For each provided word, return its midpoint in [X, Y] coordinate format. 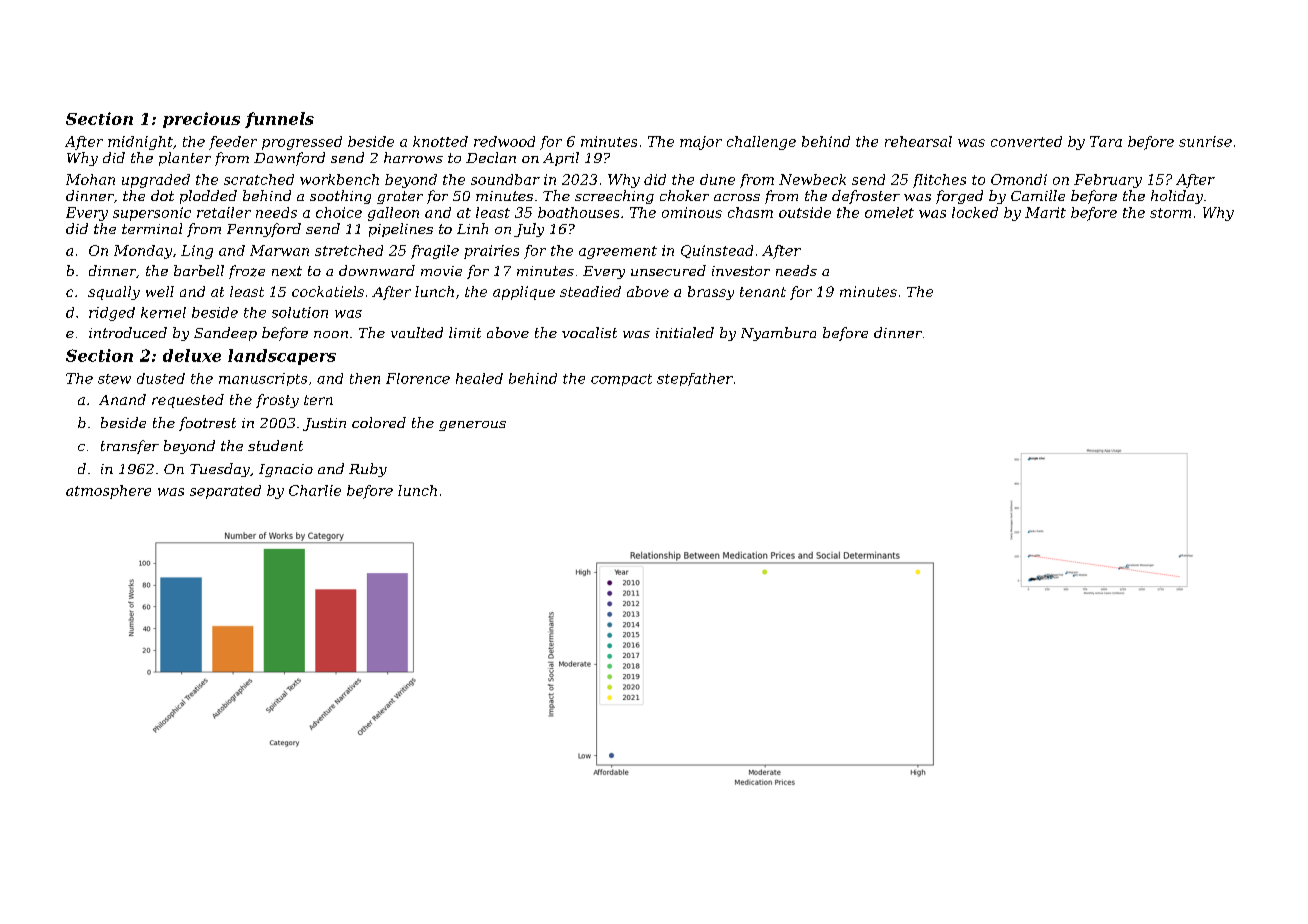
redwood [504, 141]
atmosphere [108, 492]
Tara [1106, 141]
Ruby [368, 470]
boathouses [578, 212]
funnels [279, 120]
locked [975, 212]
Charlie [315, 490]
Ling [197, 252]
